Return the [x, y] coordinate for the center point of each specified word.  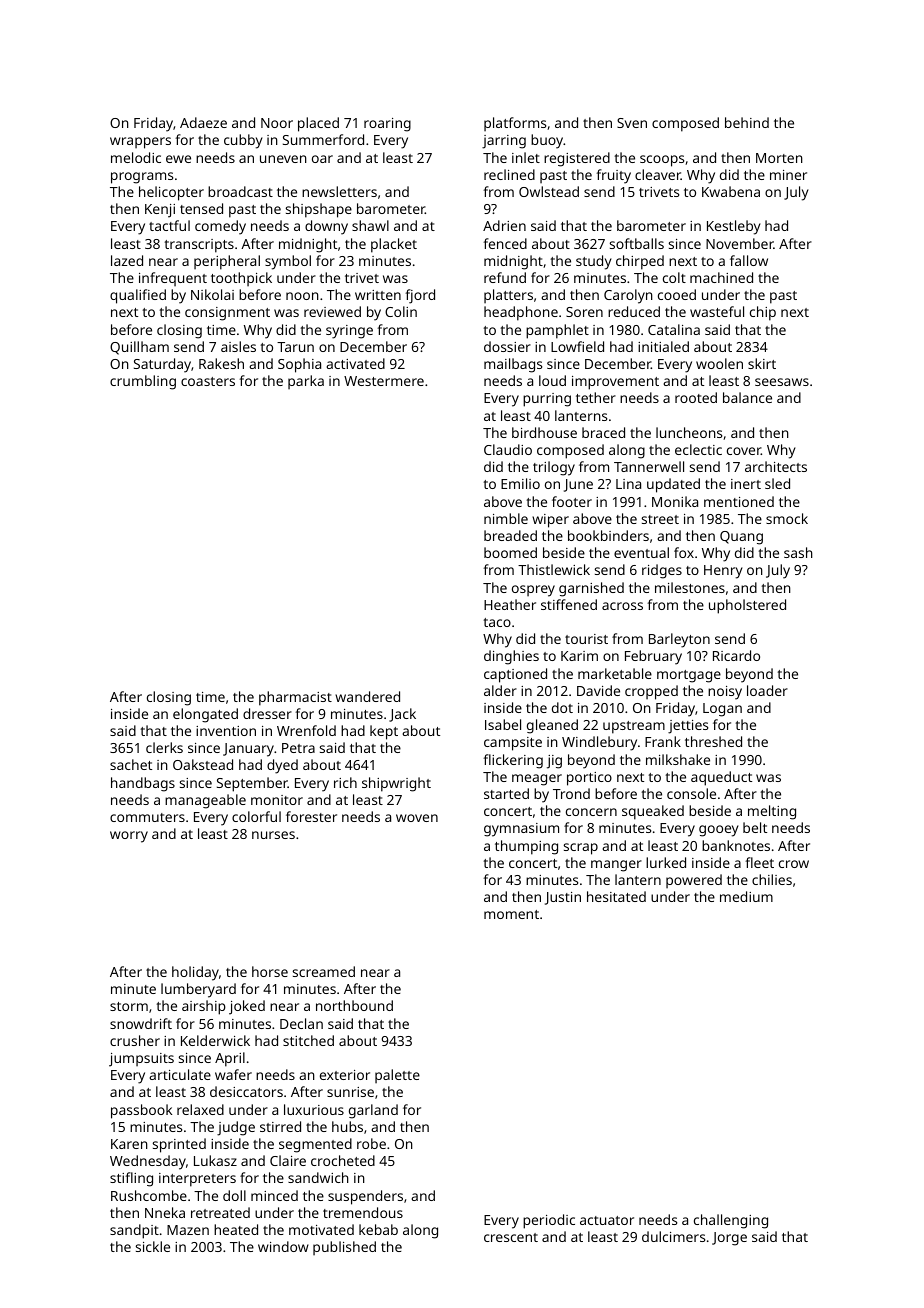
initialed [663, 346]
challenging [731, 1221]
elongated [205, 715]
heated [236, 1229]
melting [772, 812]
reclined [509, 174]
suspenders [365, 1197]
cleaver [658, 174]
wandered [367, 696]
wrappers [140, 143]
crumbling [143, 382]
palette [397, 1076]
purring [547, 400]
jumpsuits [141, 1060]
